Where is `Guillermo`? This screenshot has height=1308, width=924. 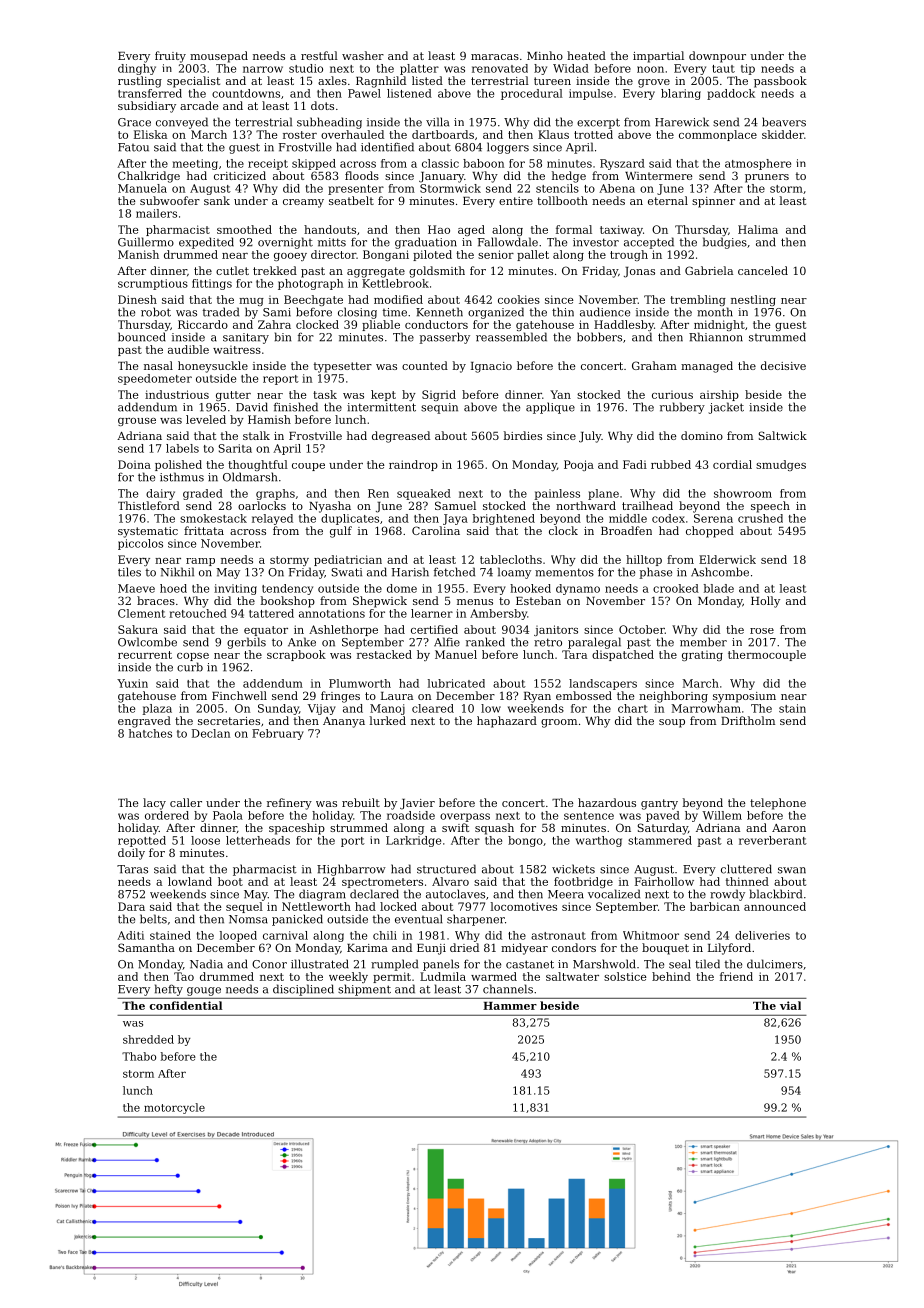 Guillermo is located at coordinates (146, 242).
